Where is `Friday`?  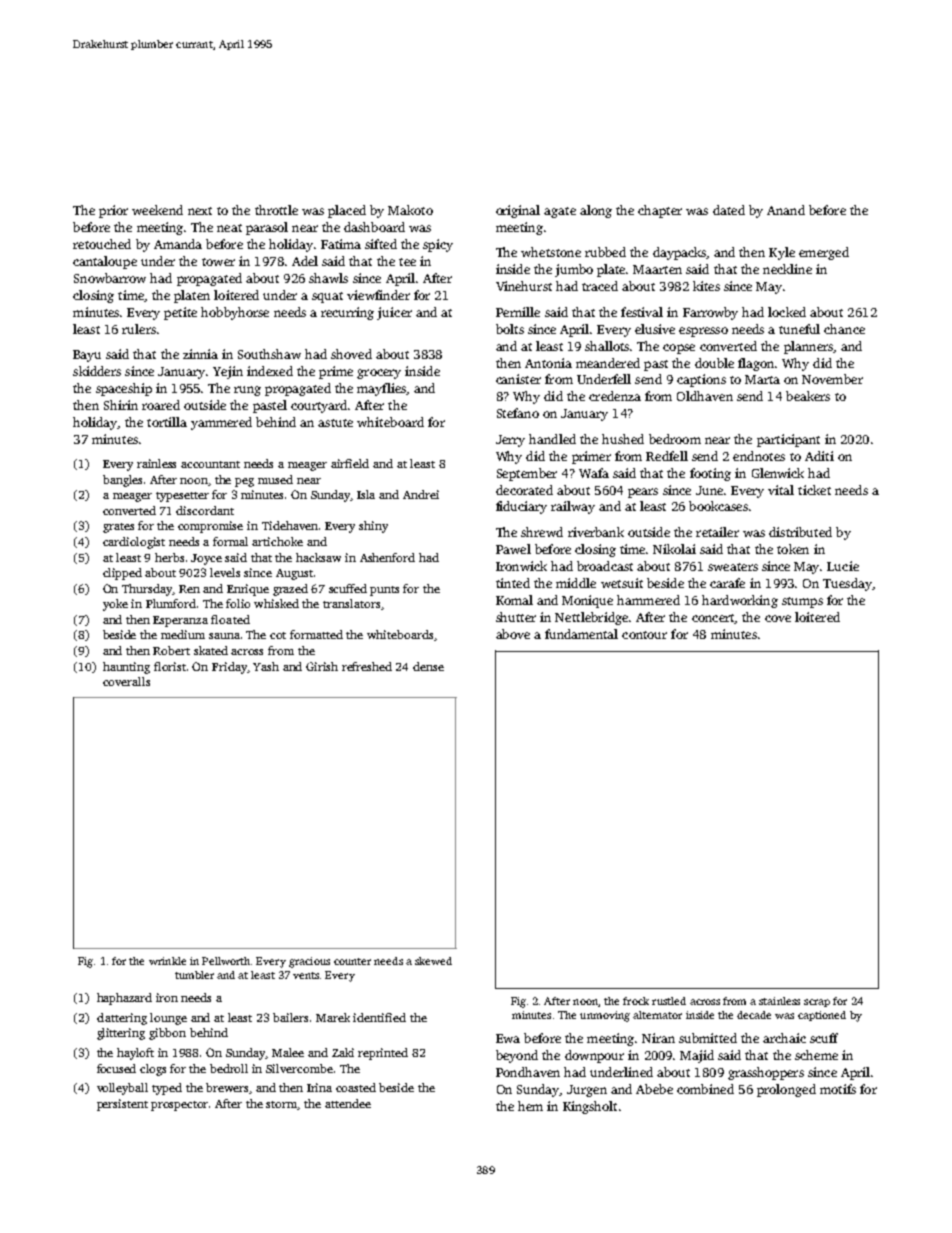 Friday is located at coordinates (229, 668).
